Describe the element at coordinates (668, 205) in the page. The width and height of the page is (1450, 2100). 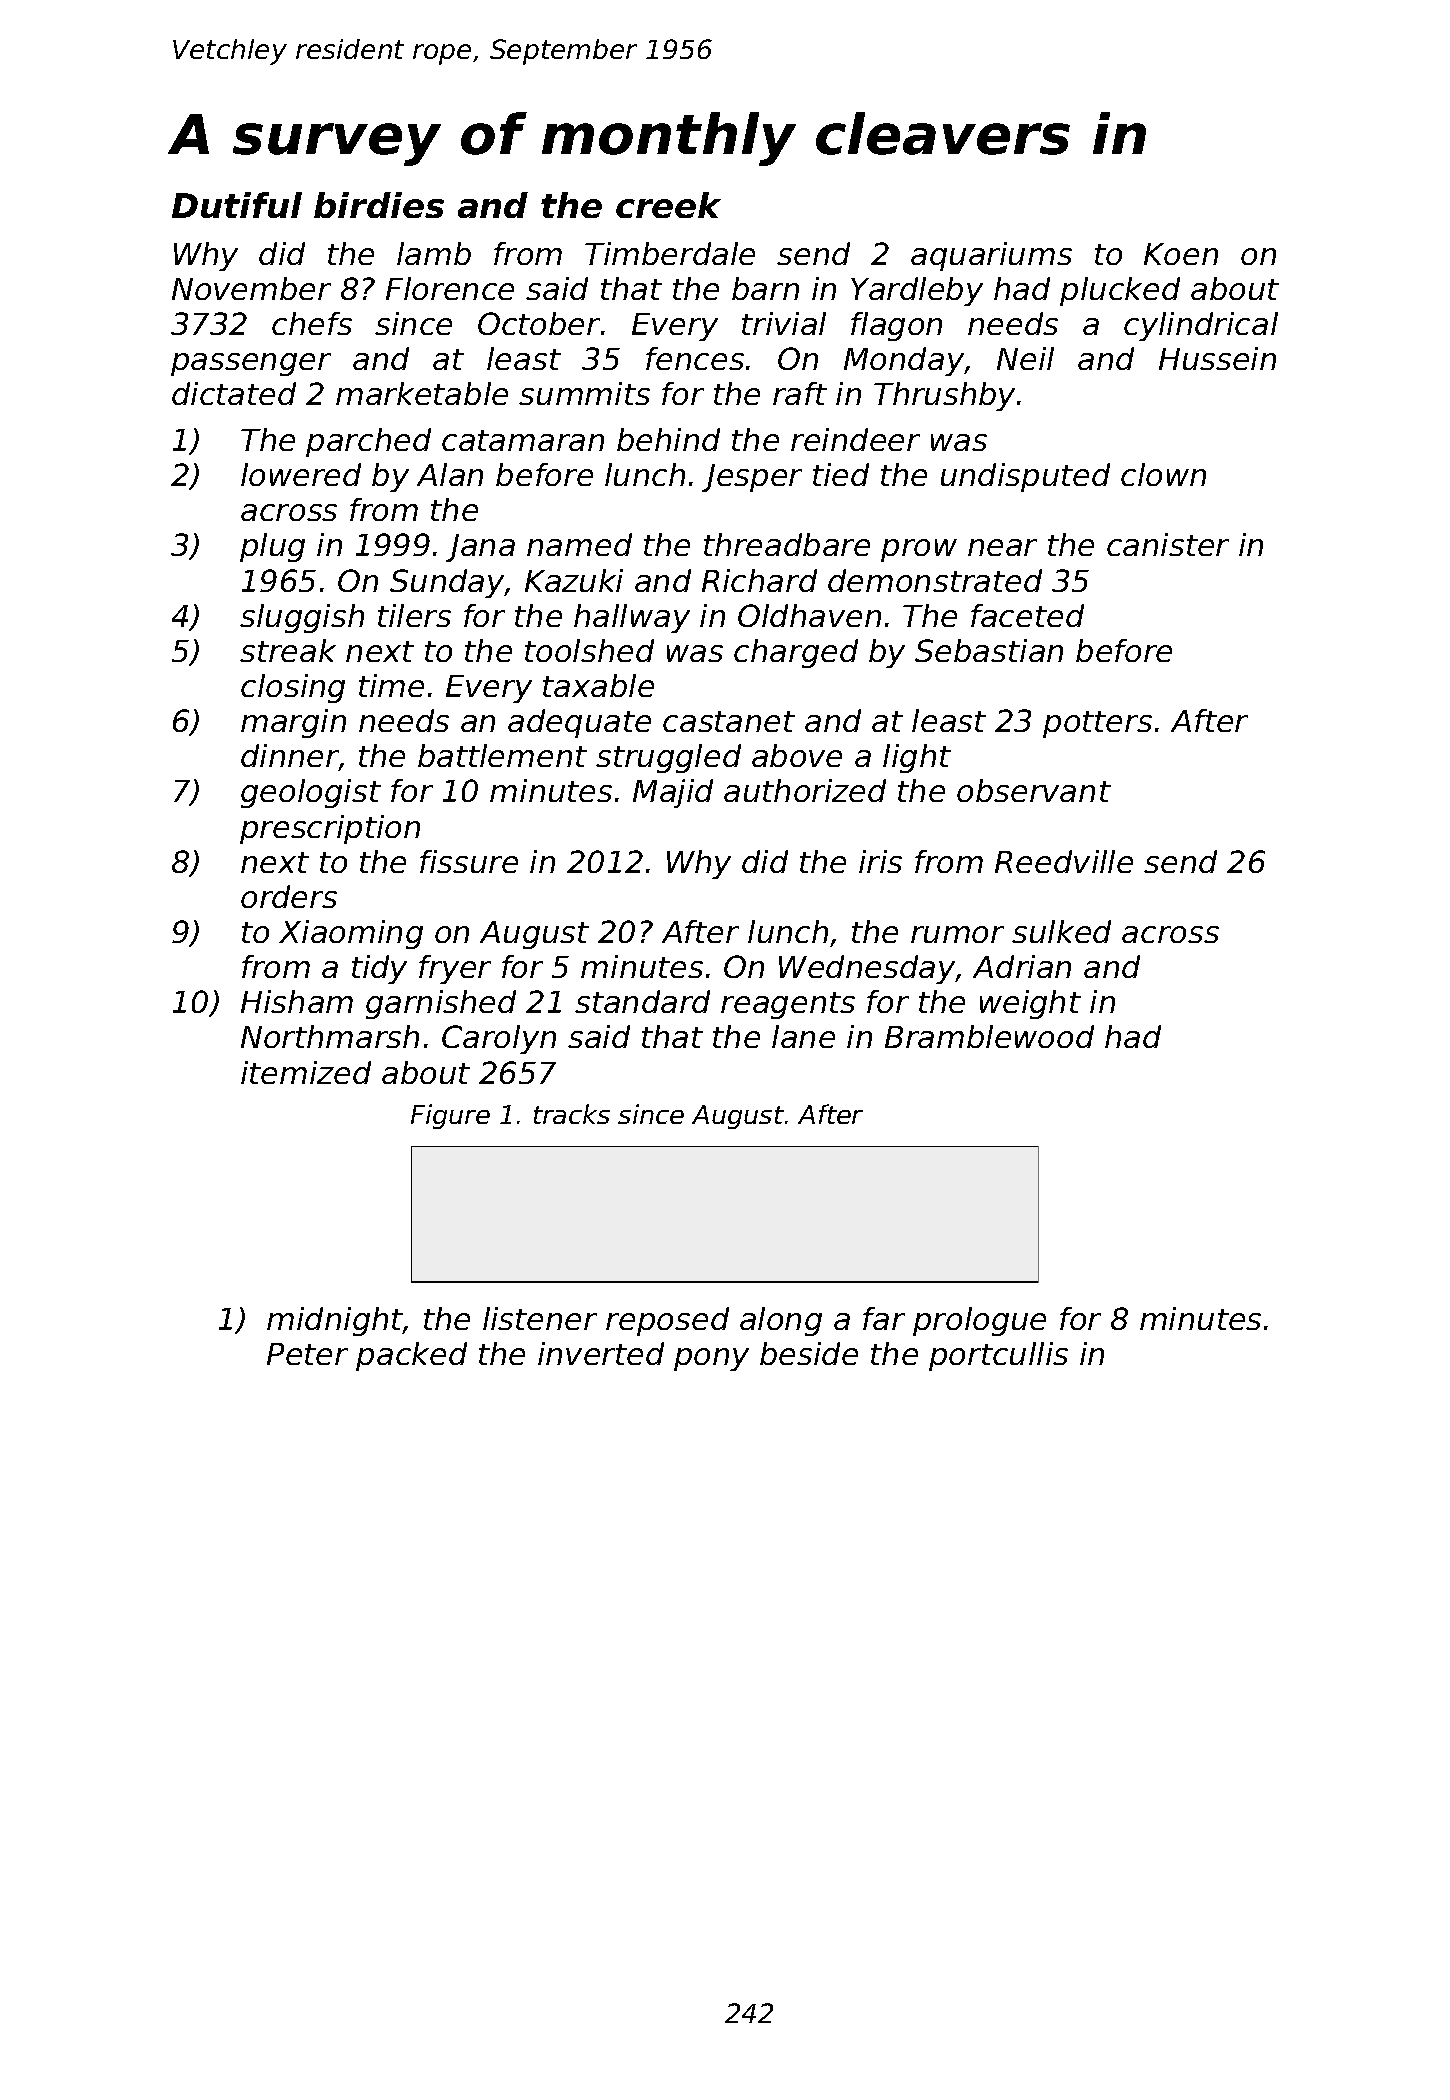
I see `creek` at that location.
